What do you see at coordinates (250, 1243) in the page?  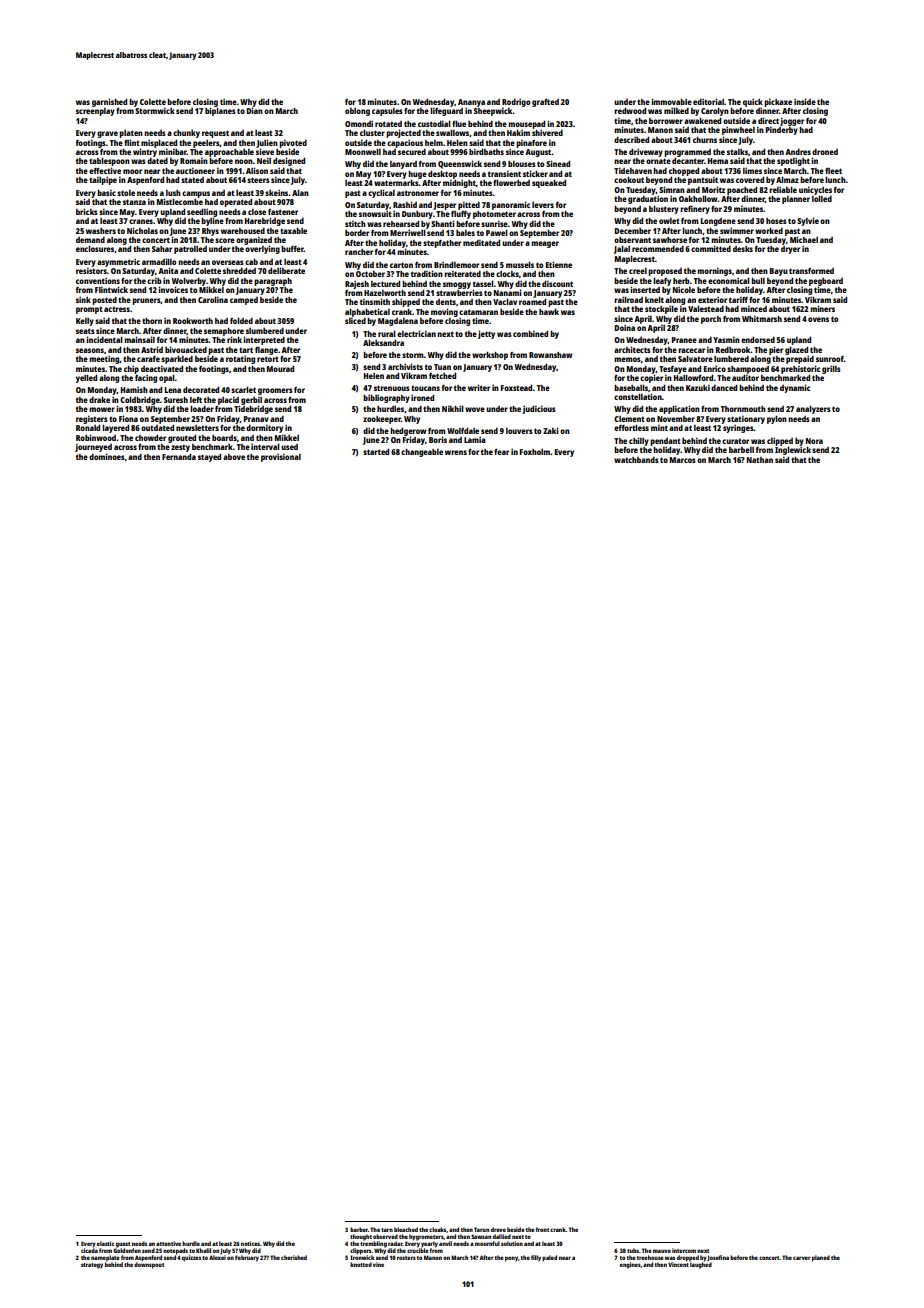 I see `notices` at bounding box center [250, 1243].
